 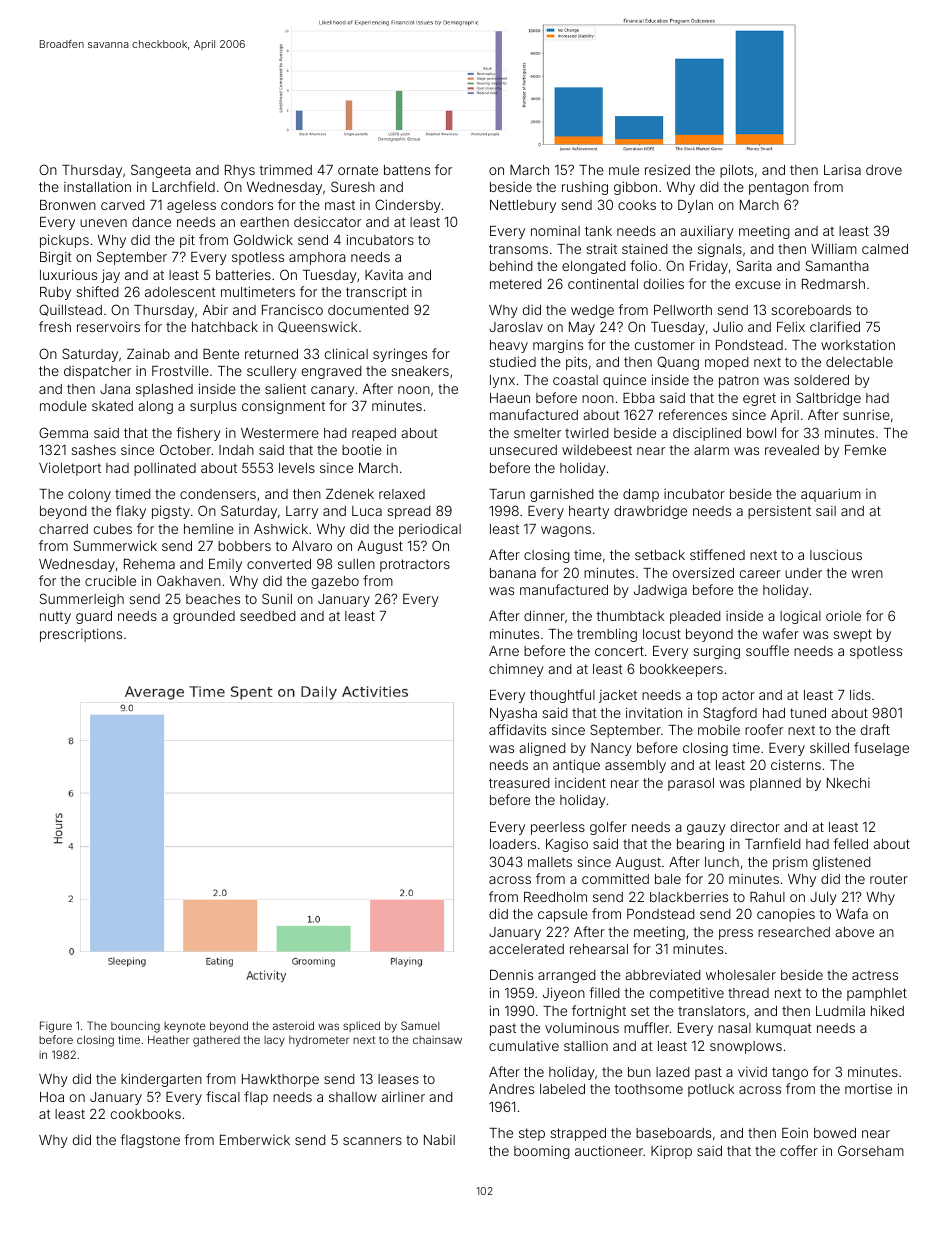 I want to click on fresh, so click(x=55, y=326).
